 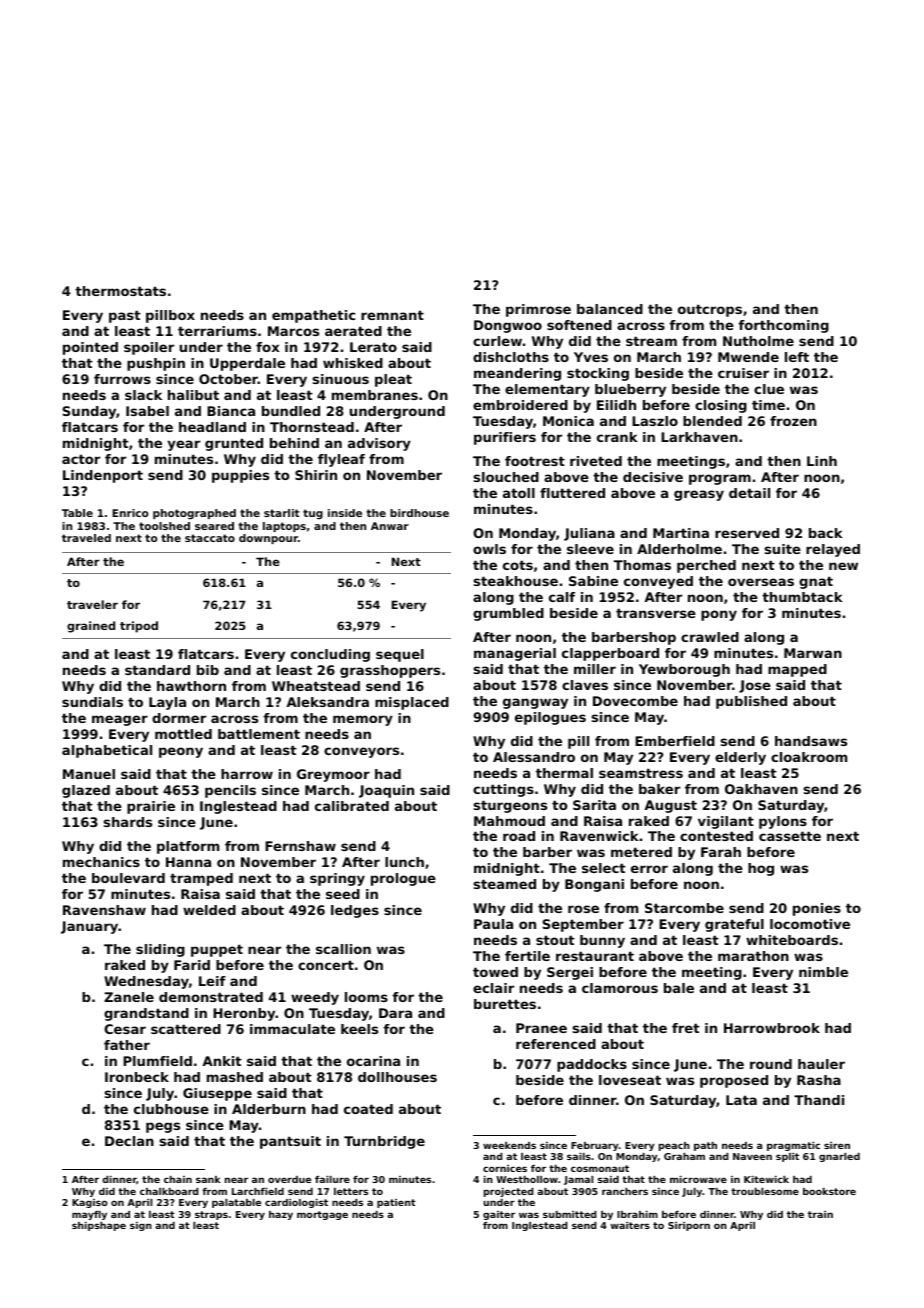 I want to click on Ravenwick, so click(x=599, y=836).
